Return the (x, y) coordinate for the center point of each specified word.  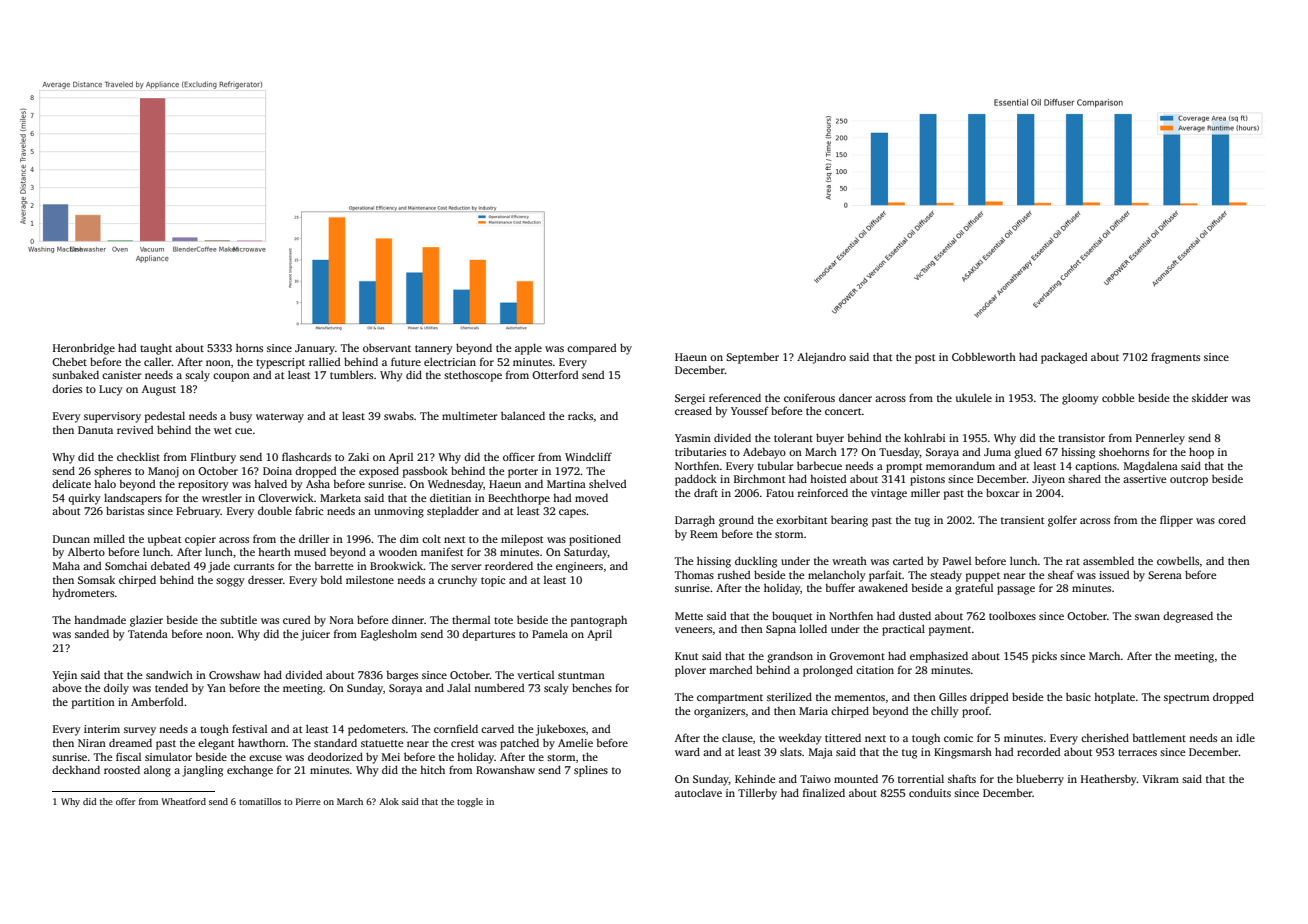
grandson (790, 657)
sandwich (169, 675)
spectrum (1186, 699)
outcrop (1189, 481)
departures (488, 635)
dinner (408, 619)
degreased (1188, 617)
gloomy (1080, 399)
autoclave (698, 792)
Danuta (95, 430)
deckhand (76, 769)
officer (519, 456)
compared (591, 349)
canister (122, 375)
